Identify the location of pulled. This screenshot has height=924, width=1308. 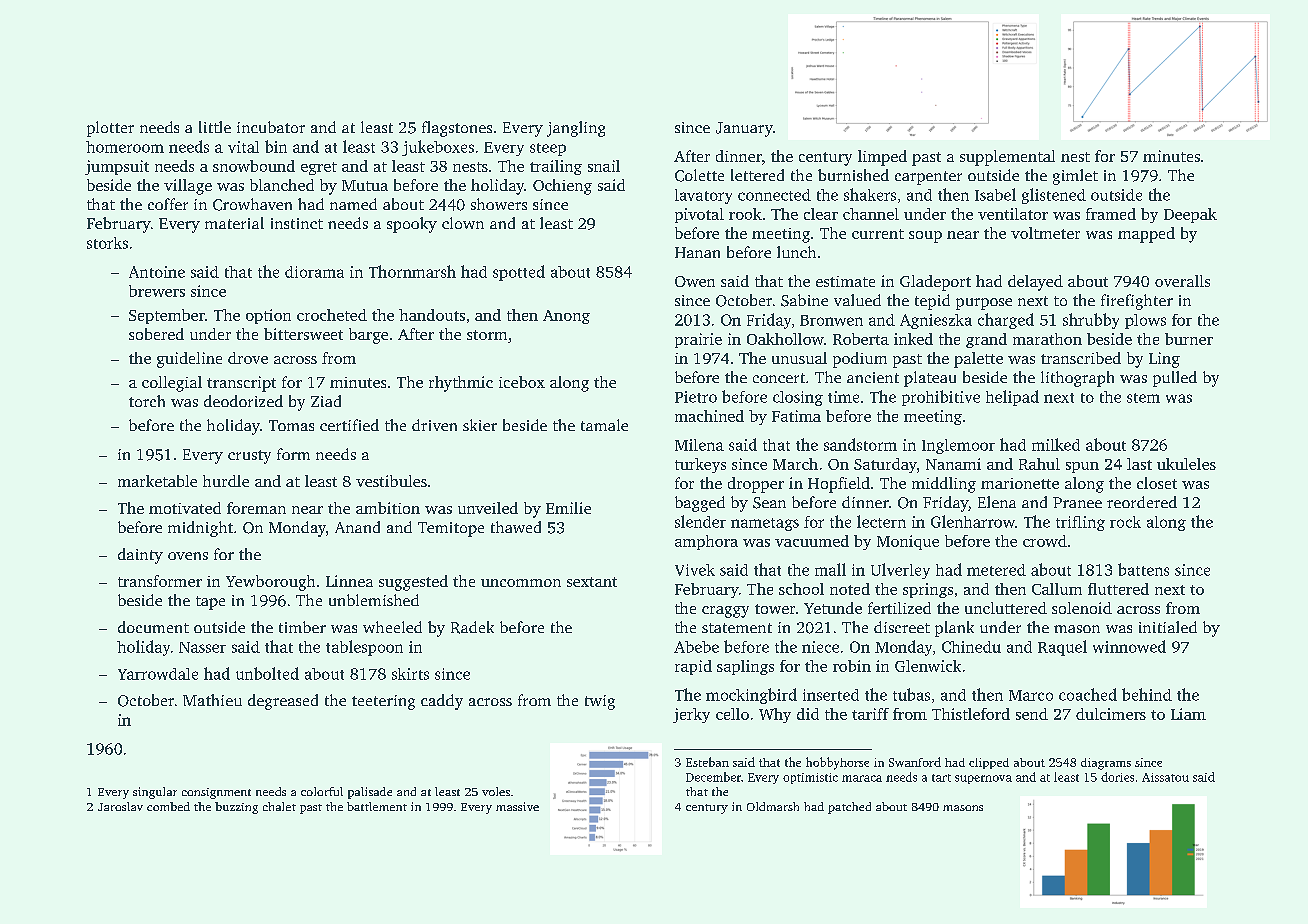
(1175, 379).
